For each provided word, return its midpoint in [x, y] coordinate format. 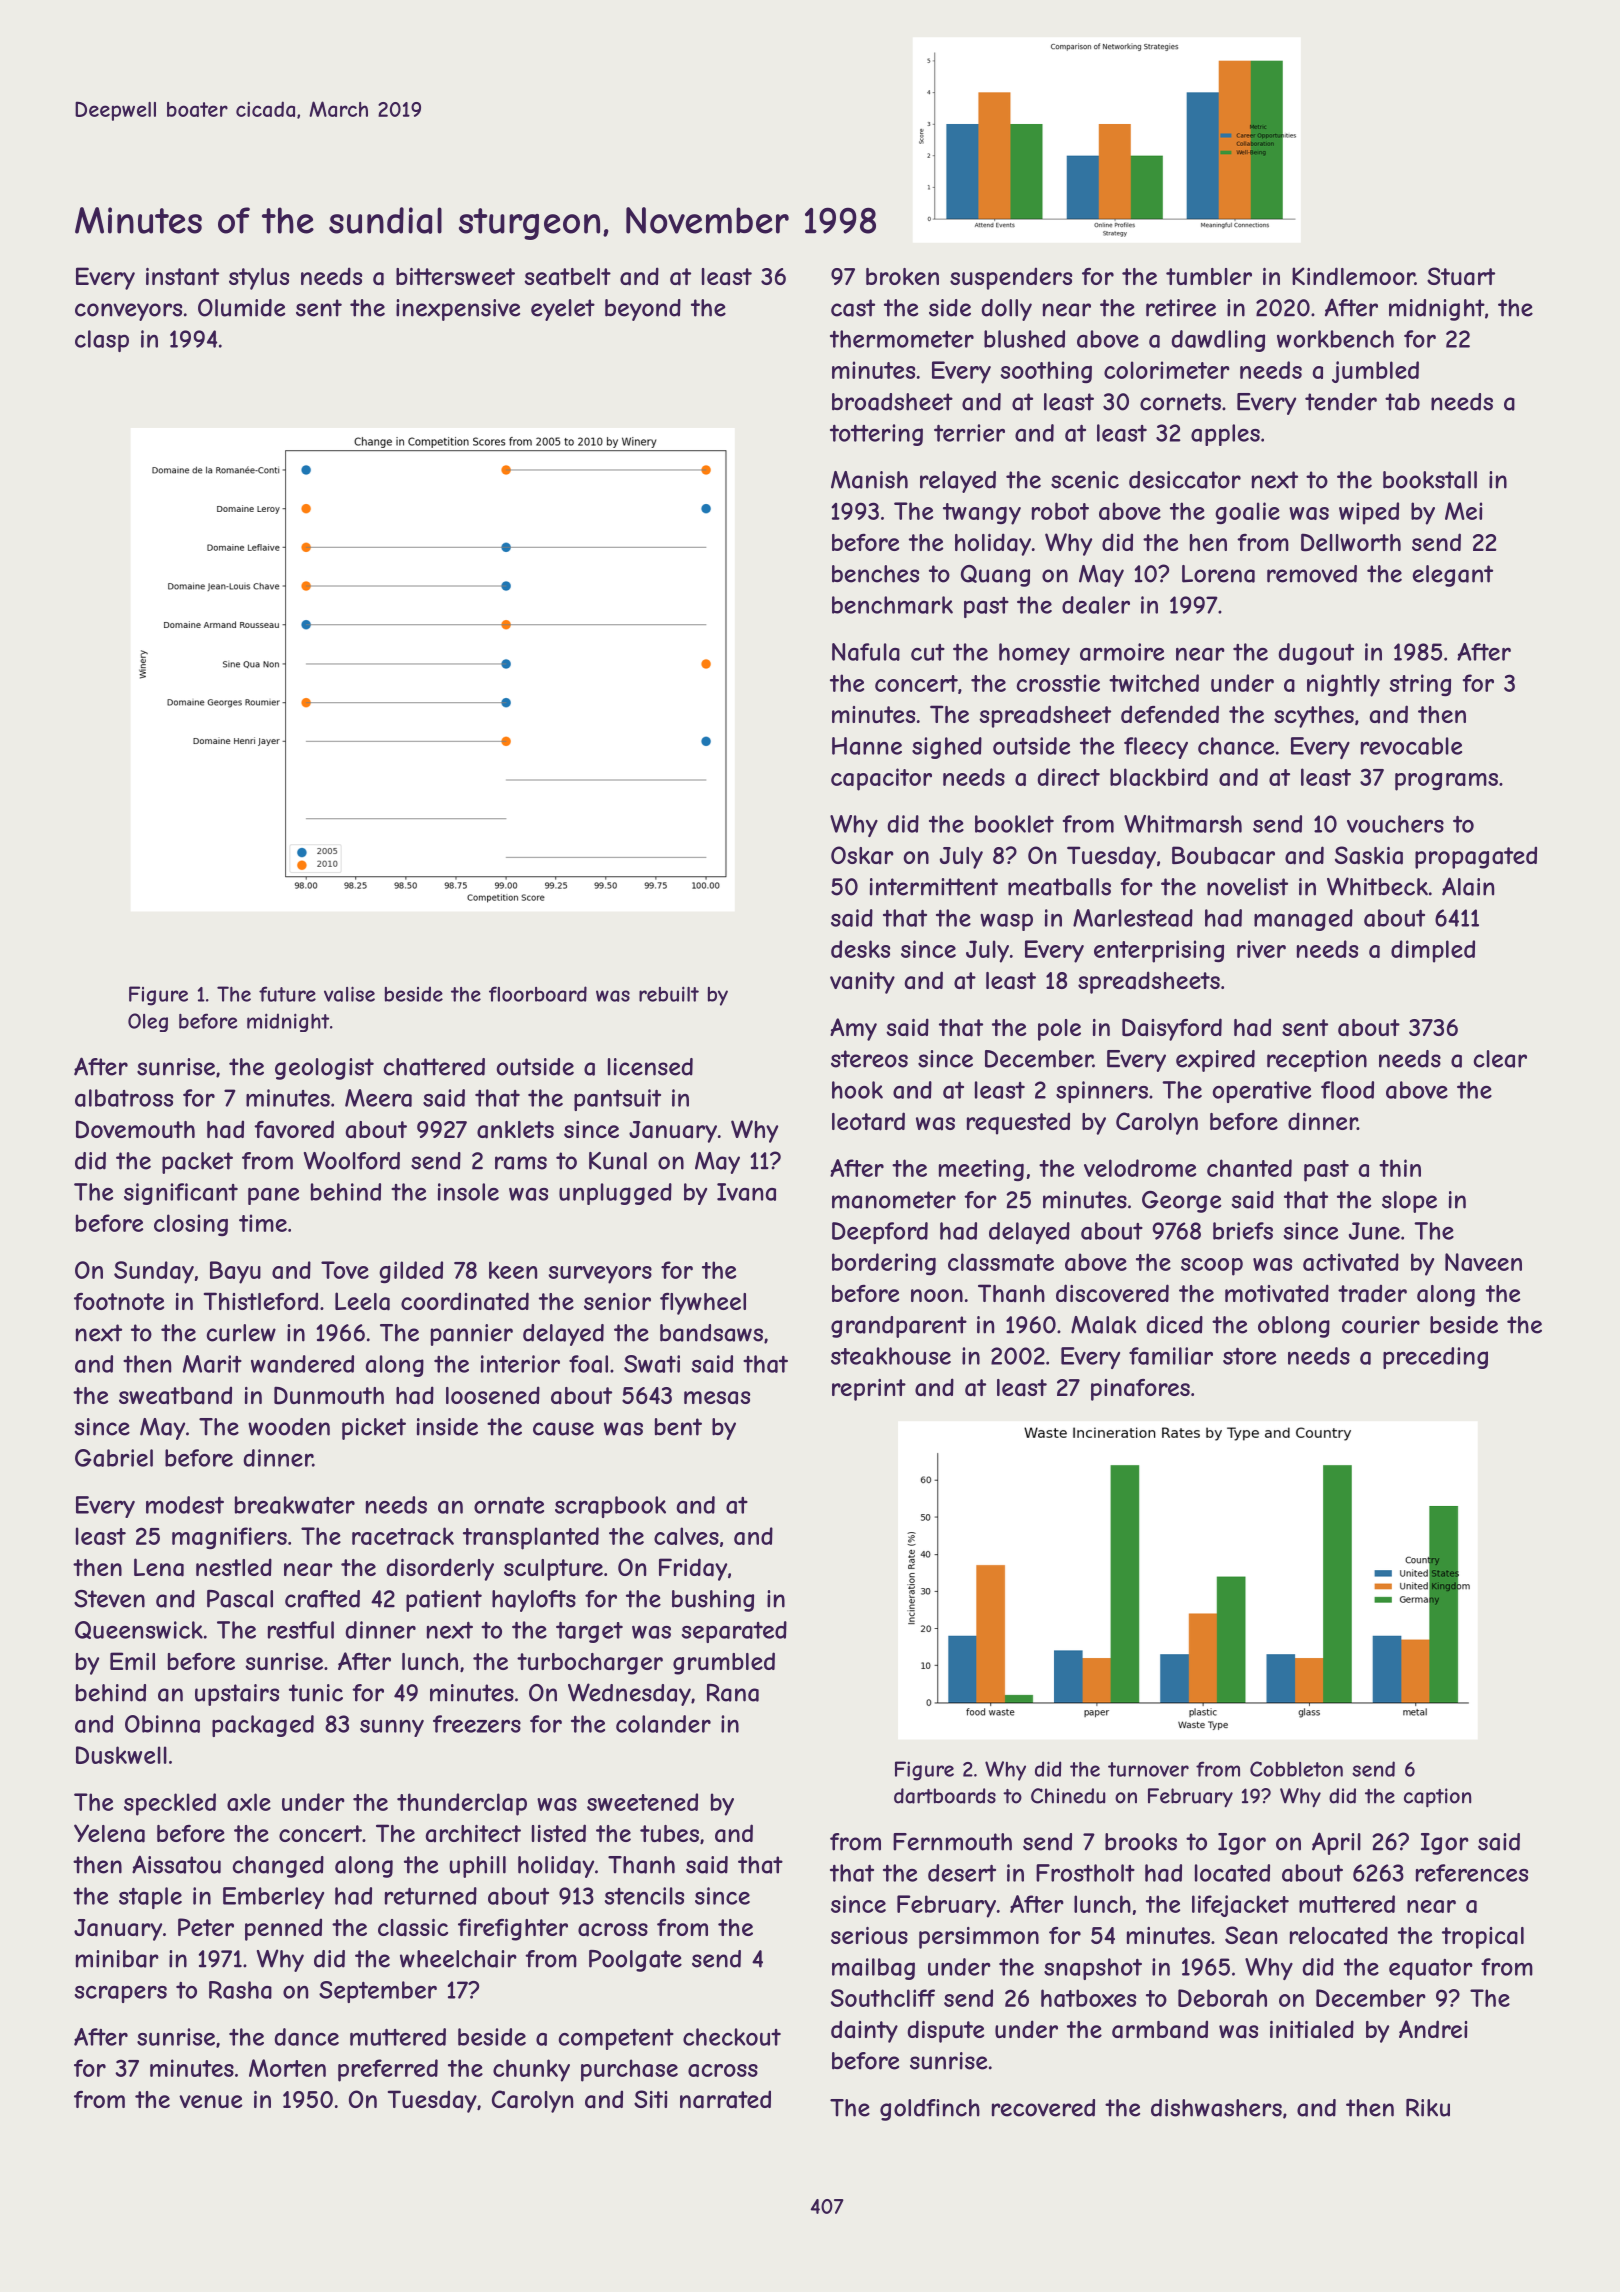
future [287, 994]
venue [210, 2101]
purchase [629, 2070]
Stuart [1461, 276]
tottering [876, 435]
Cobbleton [1296, 1769]
